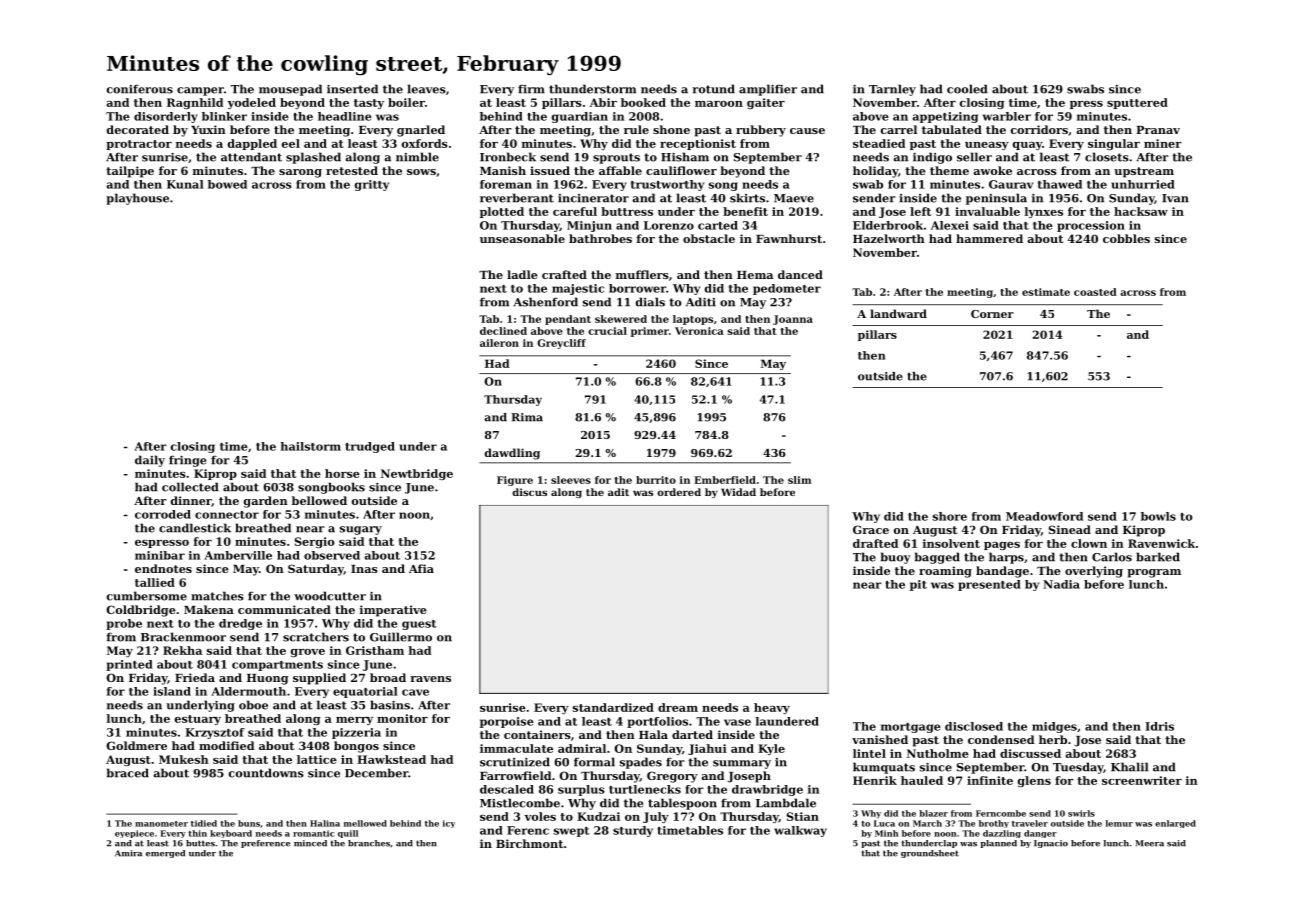  What do you see at coordinates (1154, 573) in the image?
I see `program` at bounding box center [1154, 573].
